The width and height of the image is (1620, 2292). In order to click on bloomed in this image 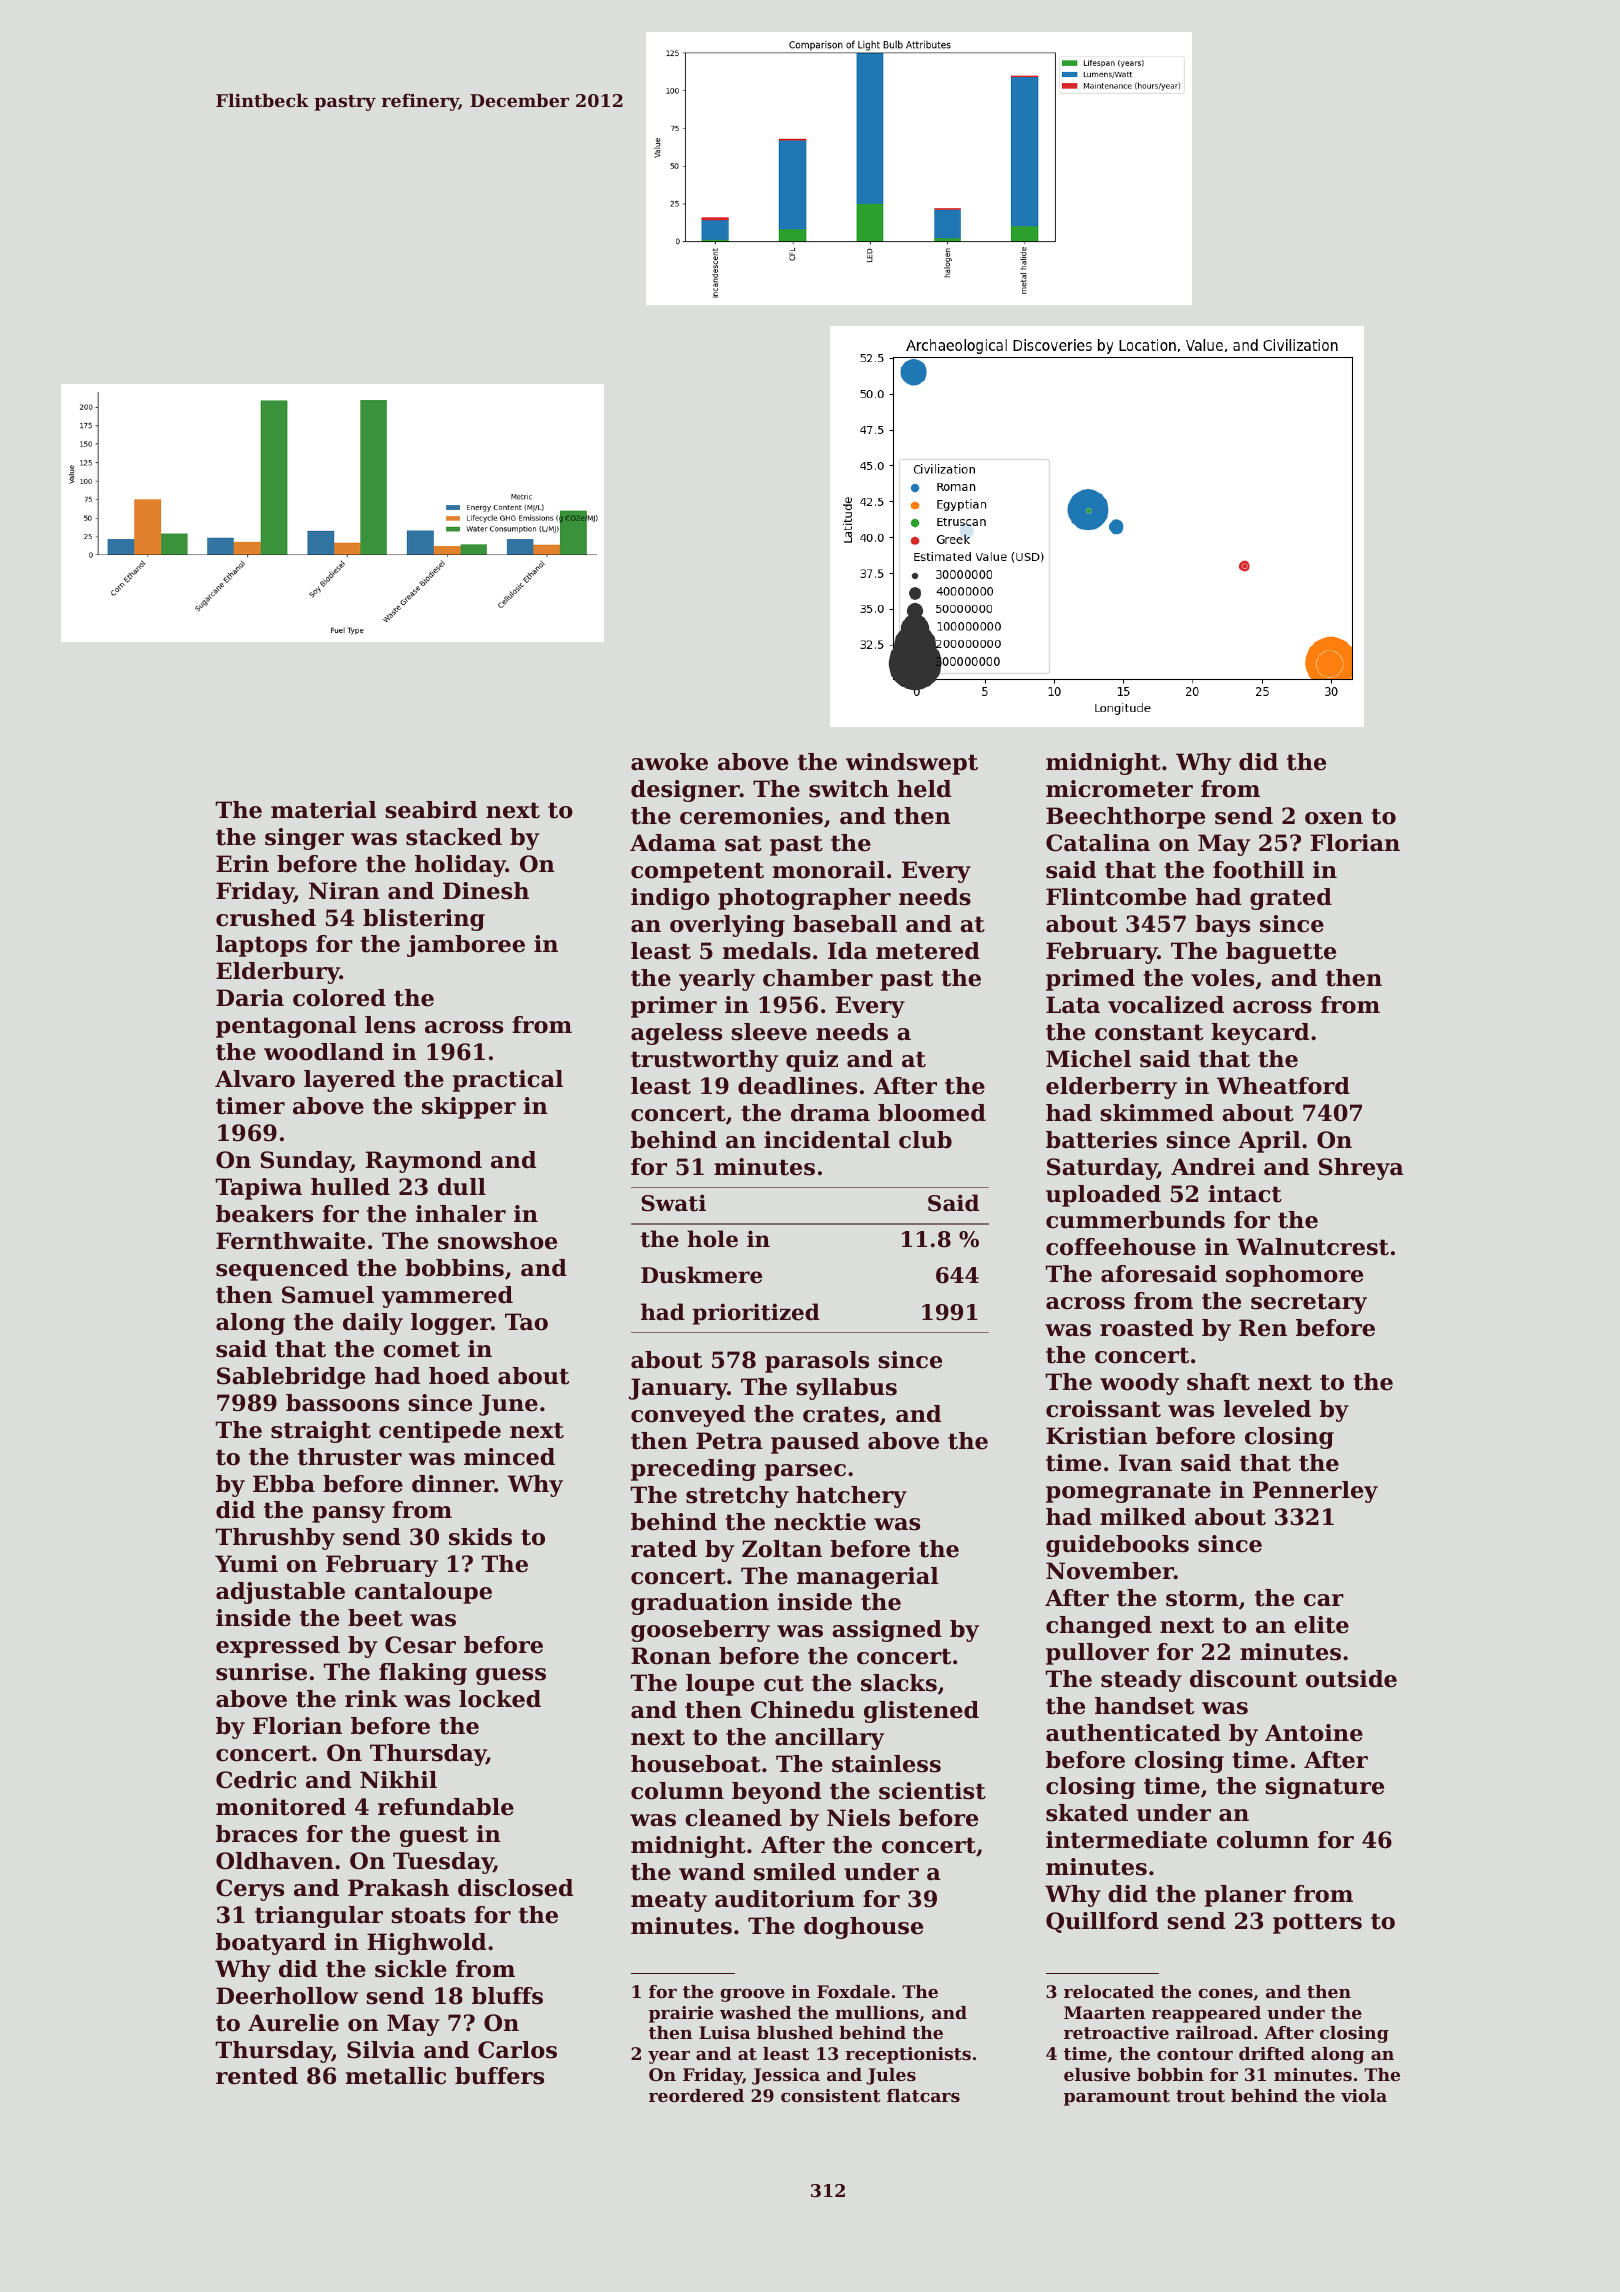, I will do `click(932, 1113)`.
